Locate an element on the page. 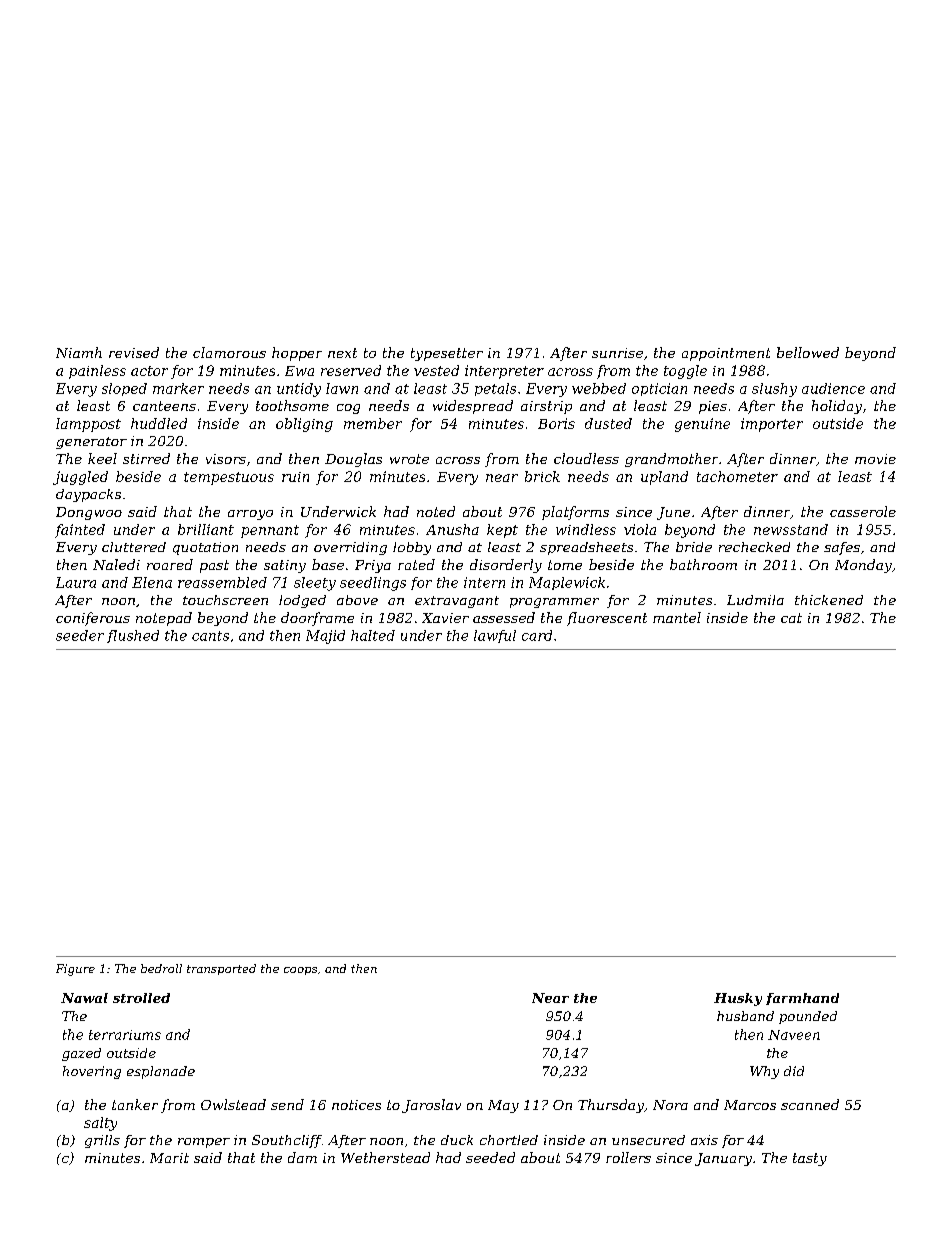 The width and height of the page is (952, 1233). Marit is located at coordinates (169, 1158).
